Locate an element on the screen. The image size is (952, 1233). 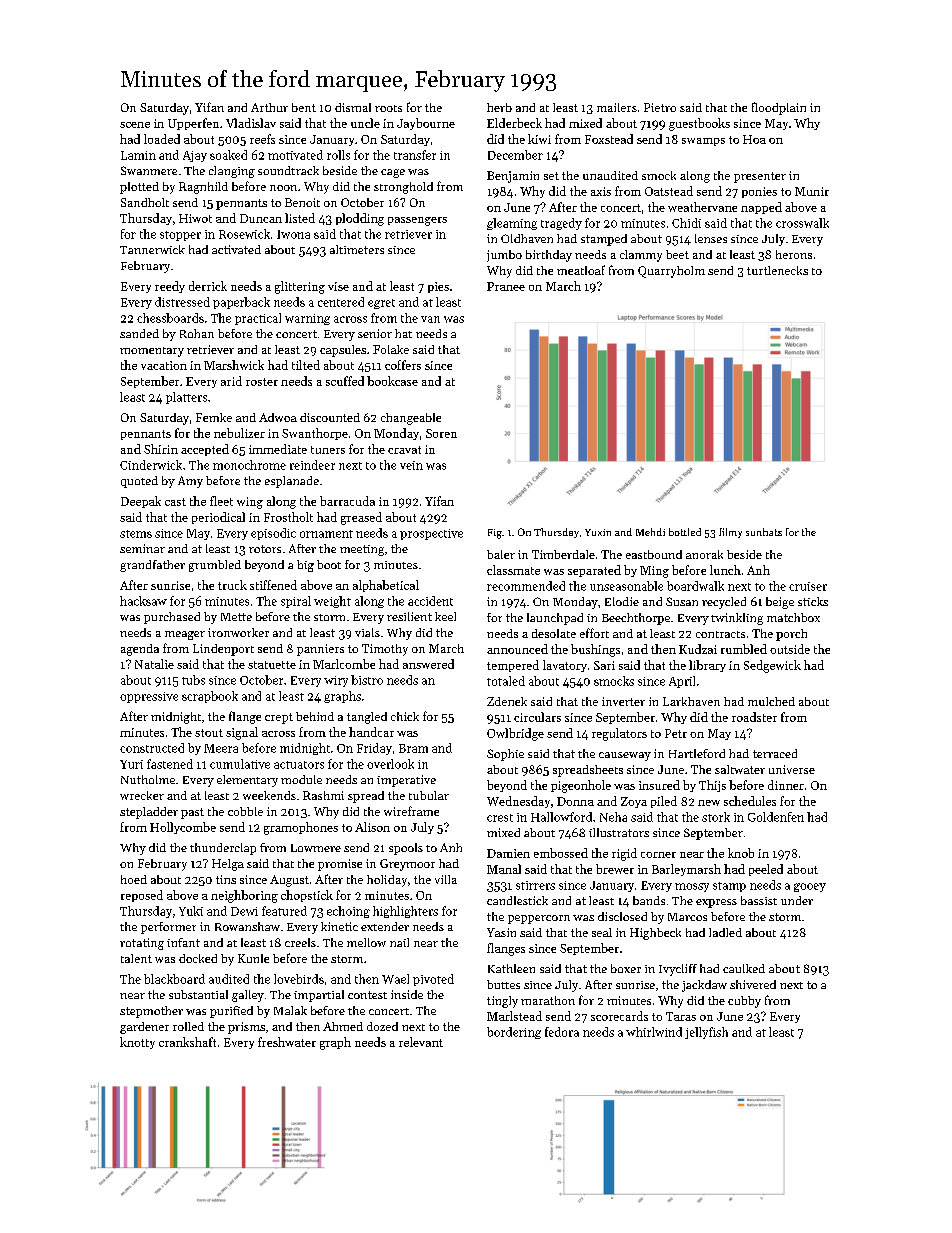
bands is located at coordinates (649, 900).
